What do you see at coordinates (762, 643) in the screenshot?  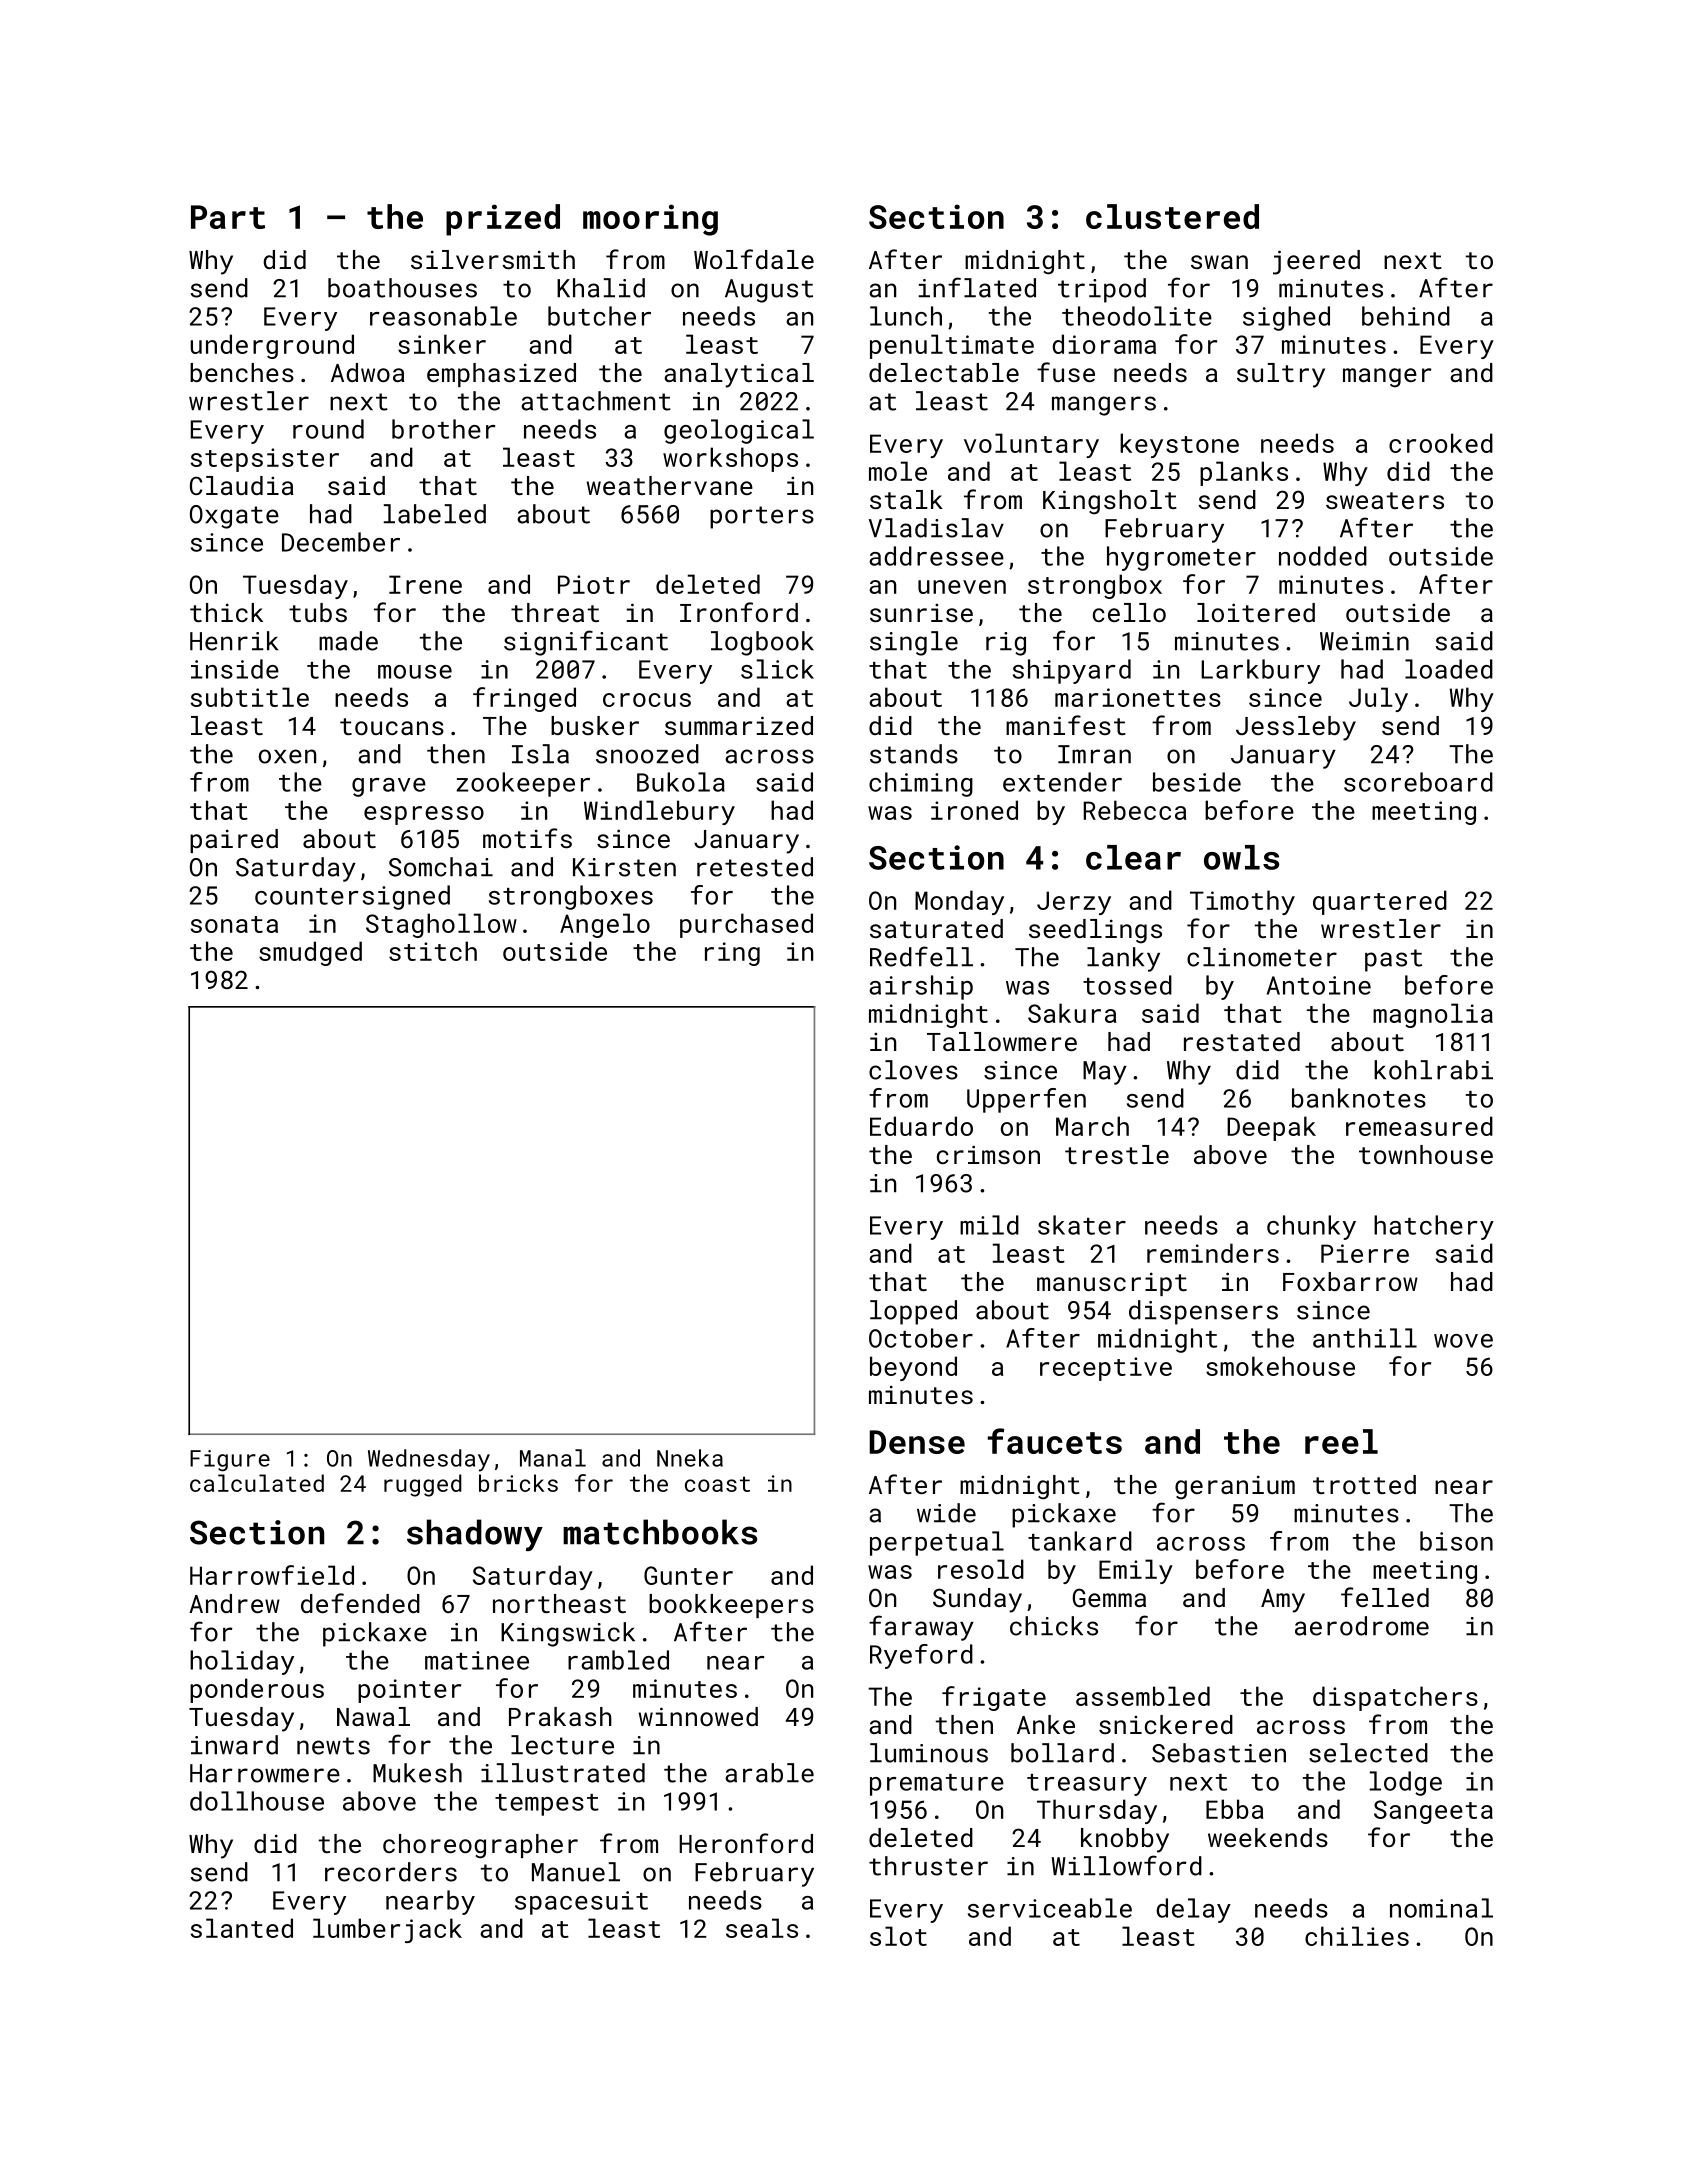 I see `logbook` at bounding box center [762, 643].
